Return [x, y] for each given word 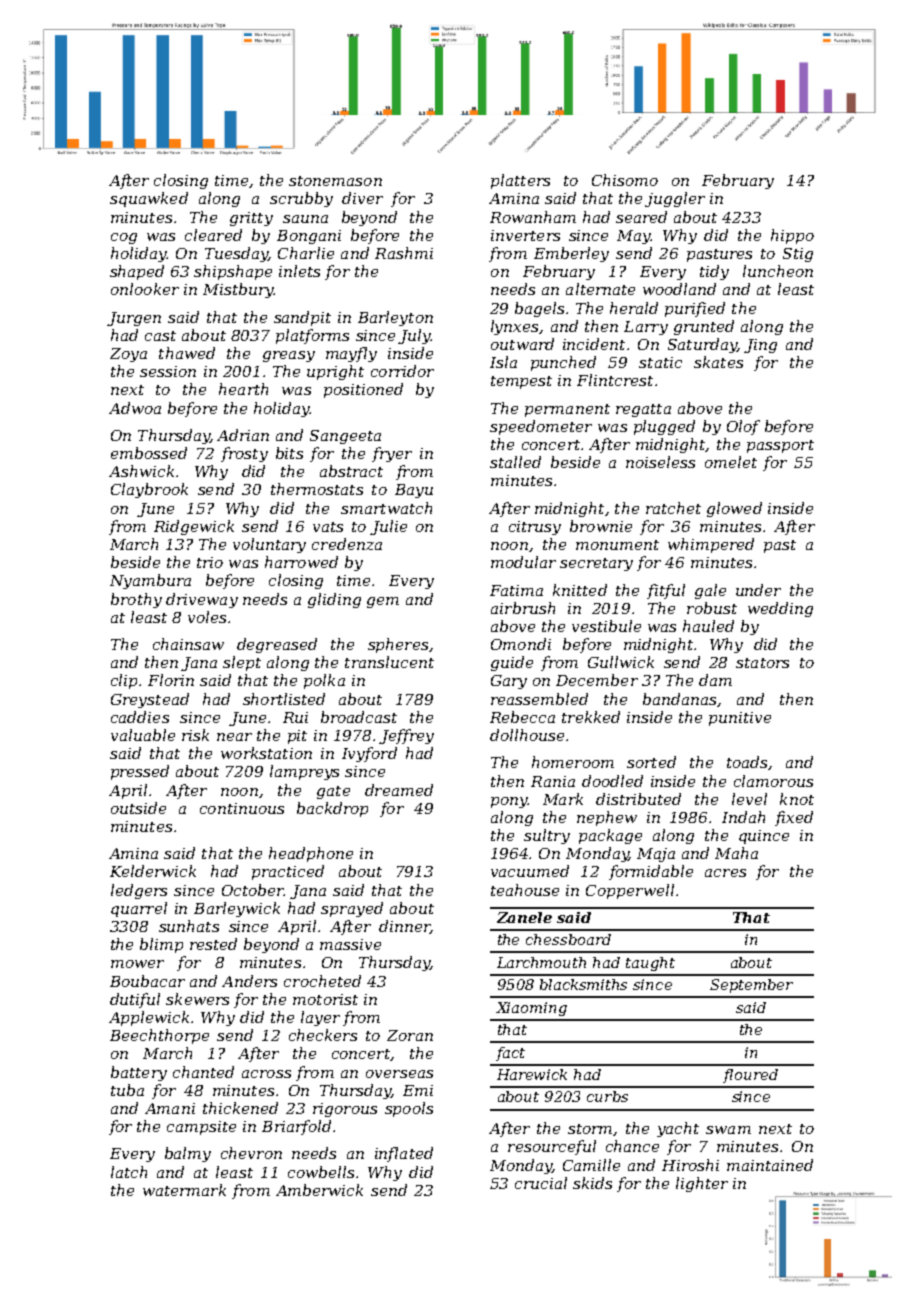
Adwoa [135, 408]
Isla [503, 362]
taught [650, 964]
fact [510, 1054]
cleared [213, 235]
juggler [675, 199]
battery [139, 1073]
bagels [539, 309]
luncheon [778, 271]
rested [213, 944]
